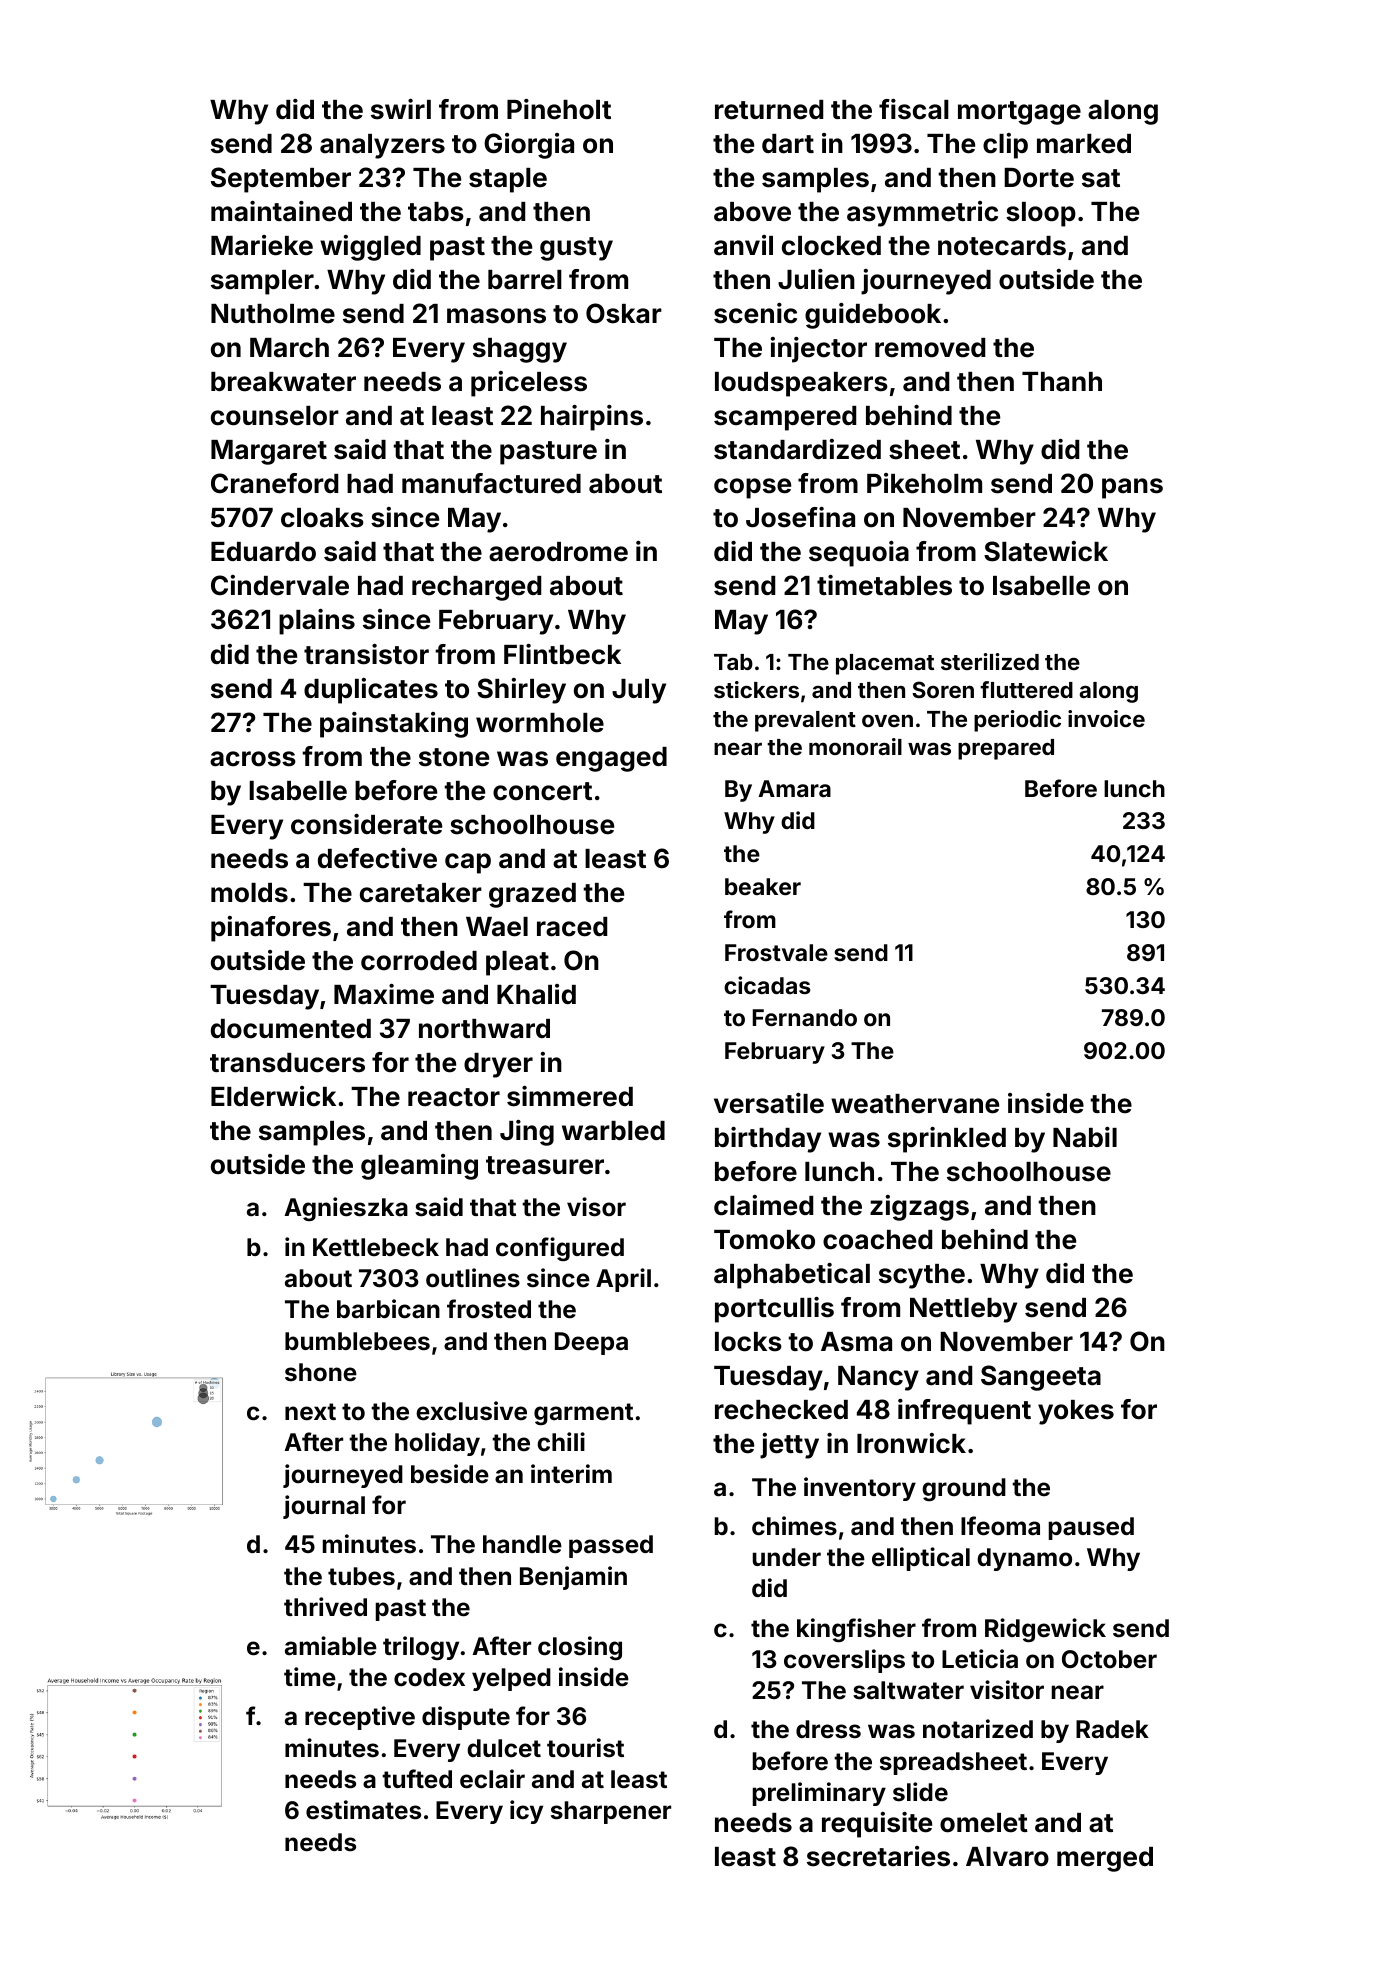 Image resolution: width=1386 pixels, height=1969 pixels. Describe the element at coordinates (805, 1017) in the screenshot. I see `Fernando` at that location.
